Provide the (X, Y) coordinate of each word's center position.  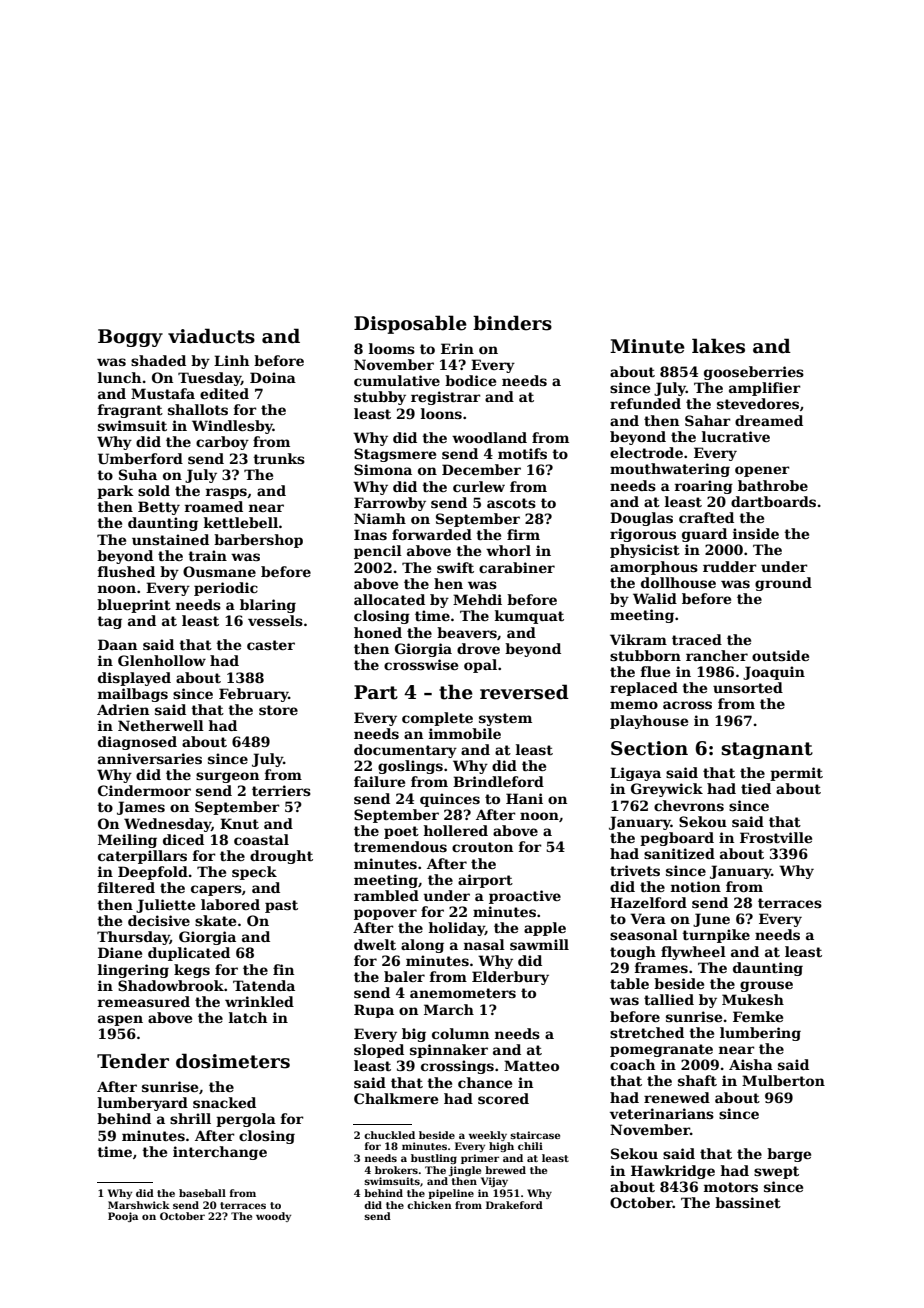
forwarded (432, 534)
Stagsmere (395, 455)
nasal (484, 944)
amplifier (765, 389)
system (505, 719)
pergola (246, 1120)
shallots (198, 409)
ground (783, 584)
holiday (457, 929)
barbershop (258, 541)
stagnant (767, 750)
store (278, 710)
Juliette (165, 906)
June (711, 920)
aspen (120, 1020)
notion (696, 886)
